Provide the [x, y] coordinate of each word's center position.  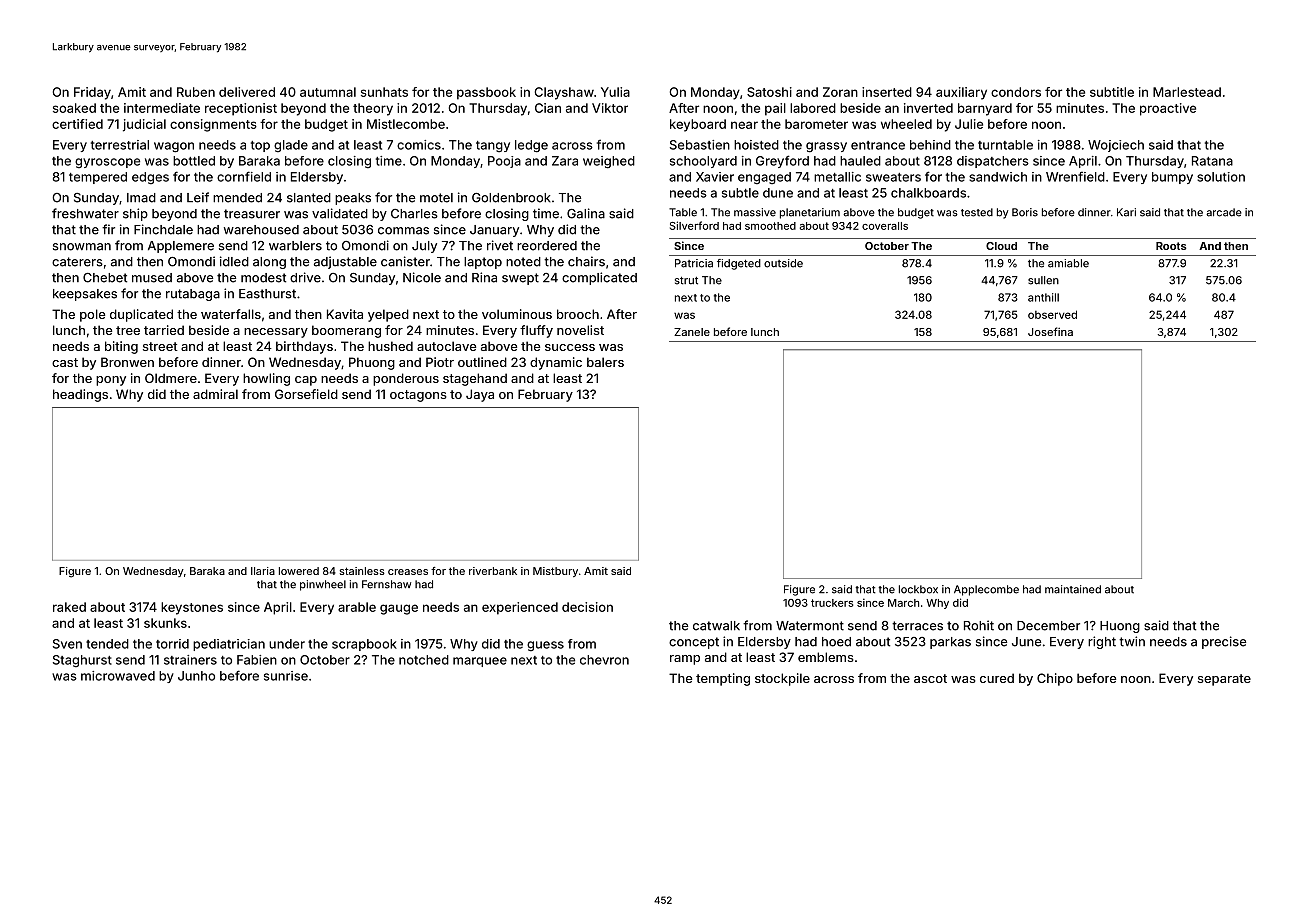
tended [107, 644]
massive [755, 212]
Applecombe [986, 590]
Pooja [504, 162]
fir [108, 229]
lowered [299, 571]
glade [291, 146]
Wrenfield [1075, 176]
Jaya [480, 395]
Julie [969, 124]
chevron [604, 660]
